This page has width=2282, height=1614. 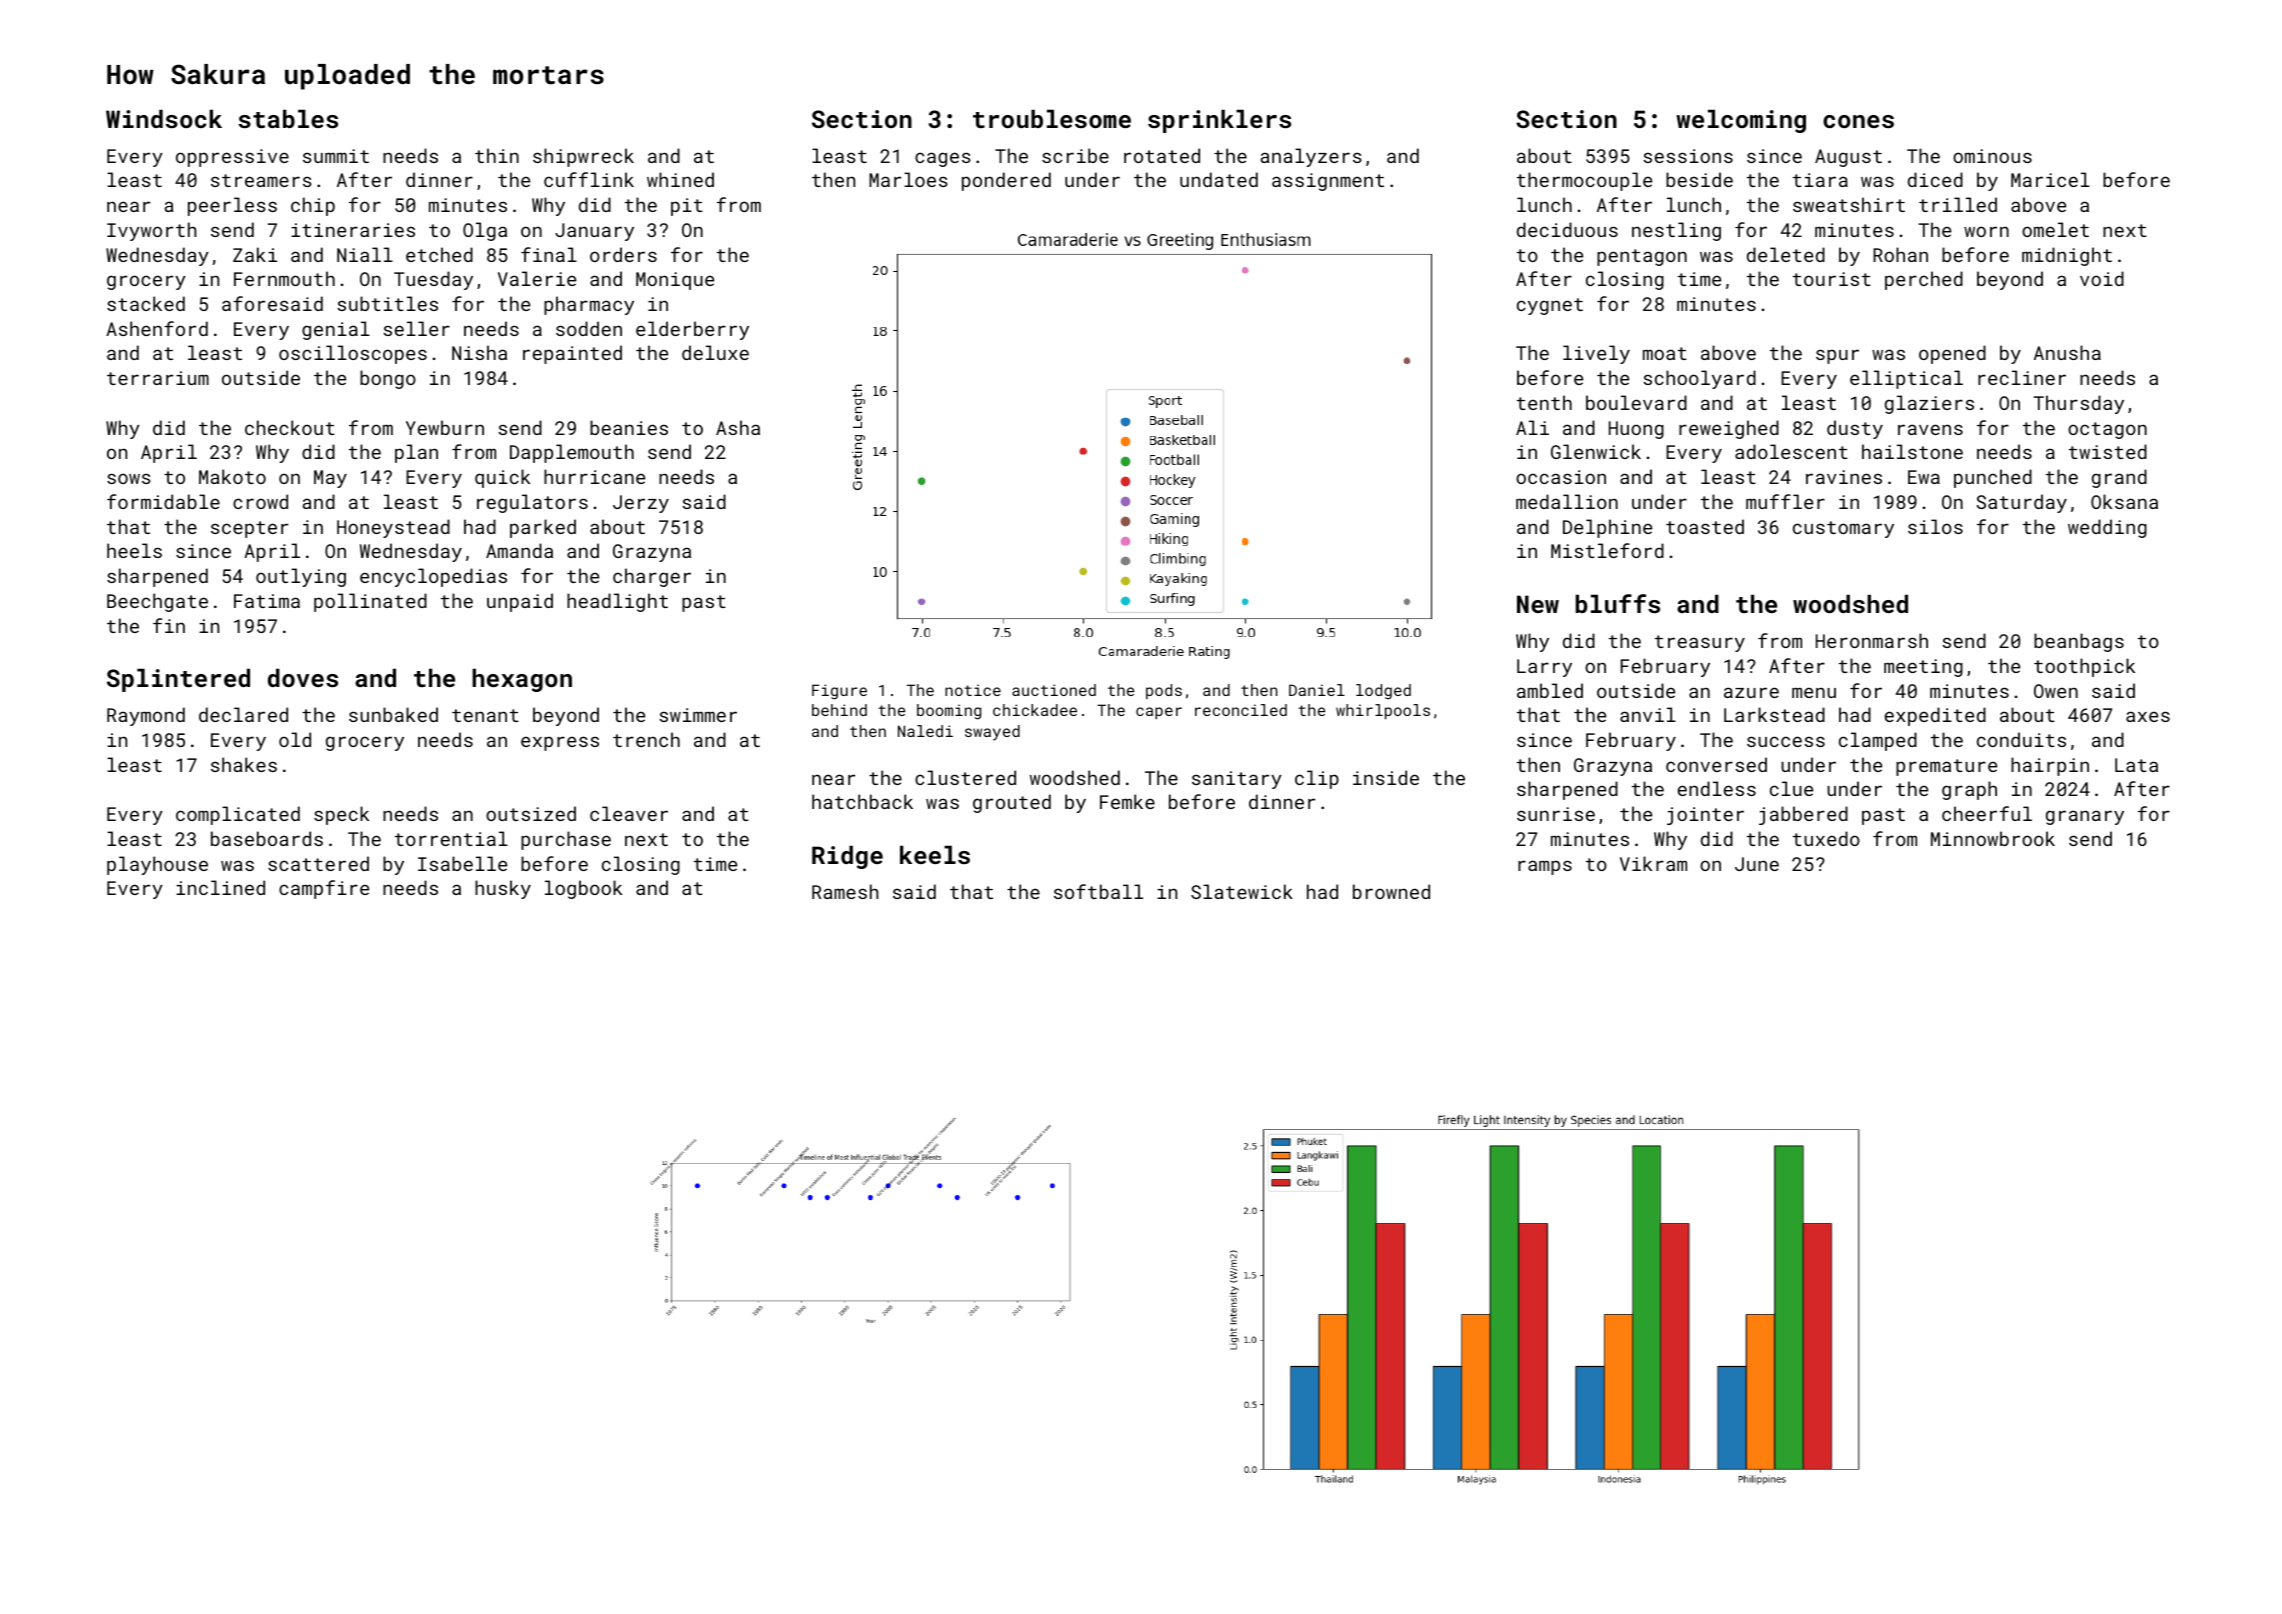 What do you see at coordinates (715, 352) in the page?
I see `deluxe` at bounding box center [715, 352].
